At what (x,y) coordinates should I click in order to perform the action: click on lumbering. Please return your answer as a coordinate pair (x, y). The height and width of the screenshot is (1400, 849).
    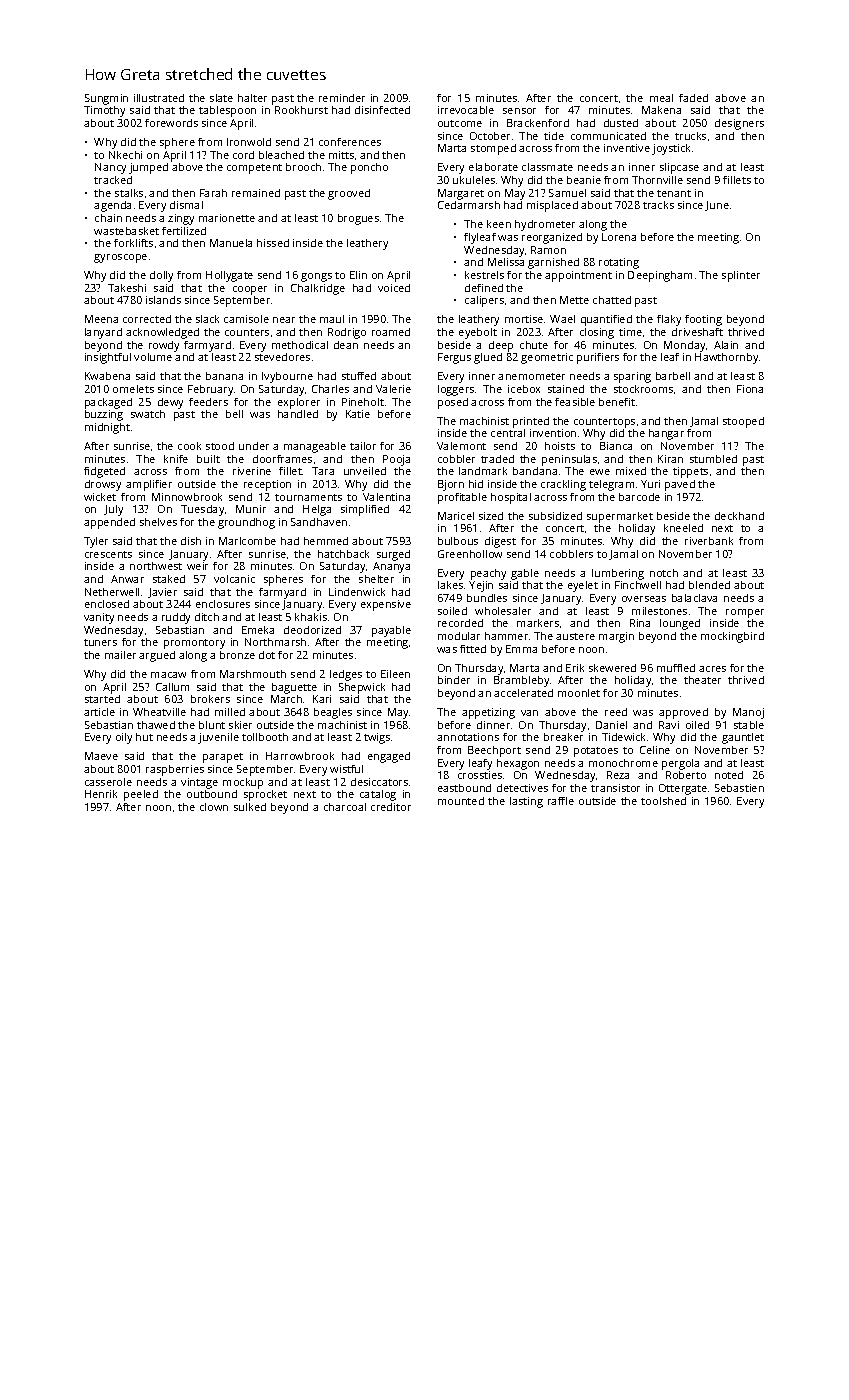
    Looking at the image, I should click on (618, 574).
